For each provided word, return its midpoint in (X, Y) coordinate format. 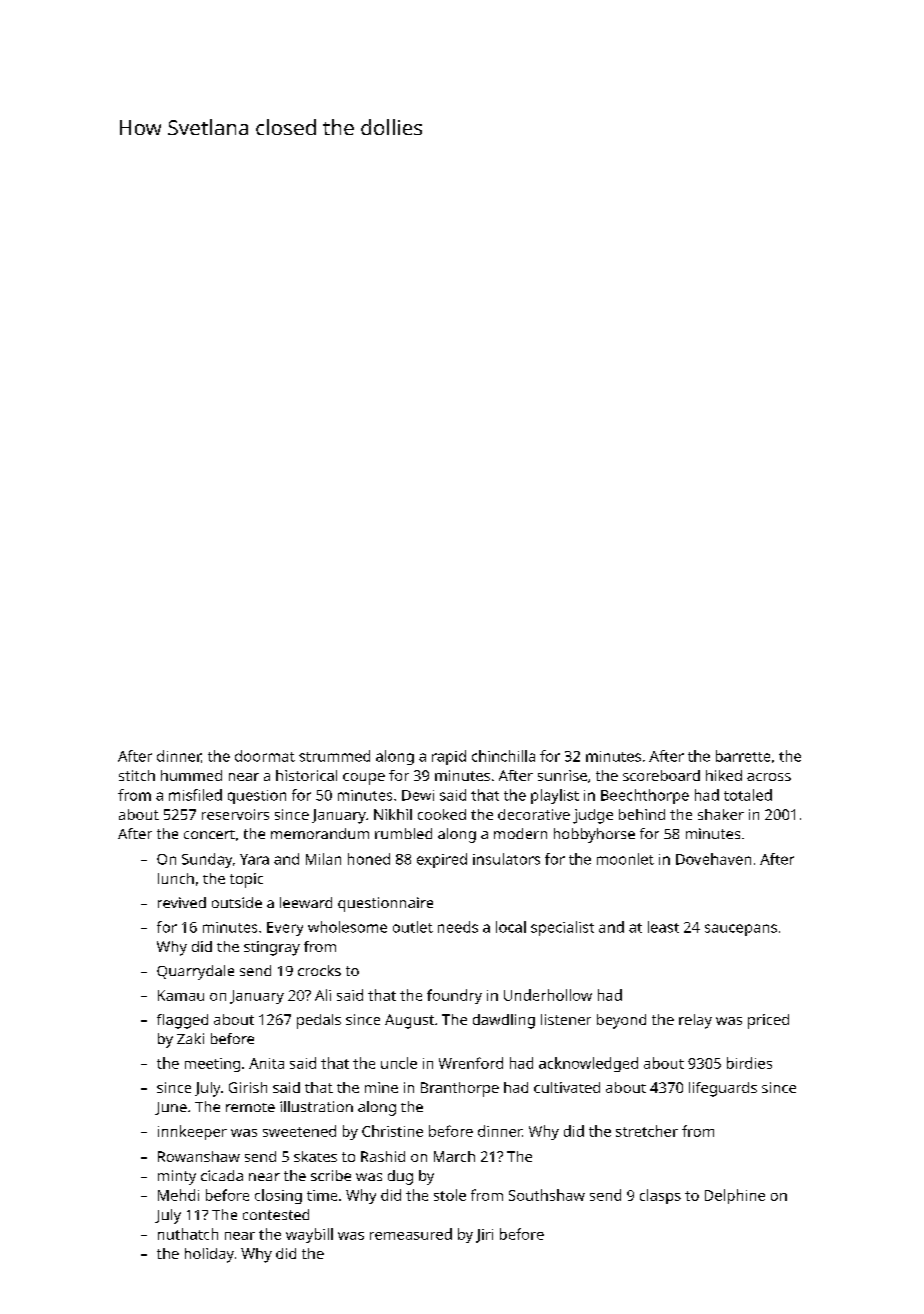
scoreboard (661, 775)
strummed (334, 756)
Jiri (484, 1236)
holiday (209, 1255)
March (454, 1156)
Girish (248, 1087)
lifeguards (723, 1089)
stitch (137, 775)
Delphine (735, 1196)
